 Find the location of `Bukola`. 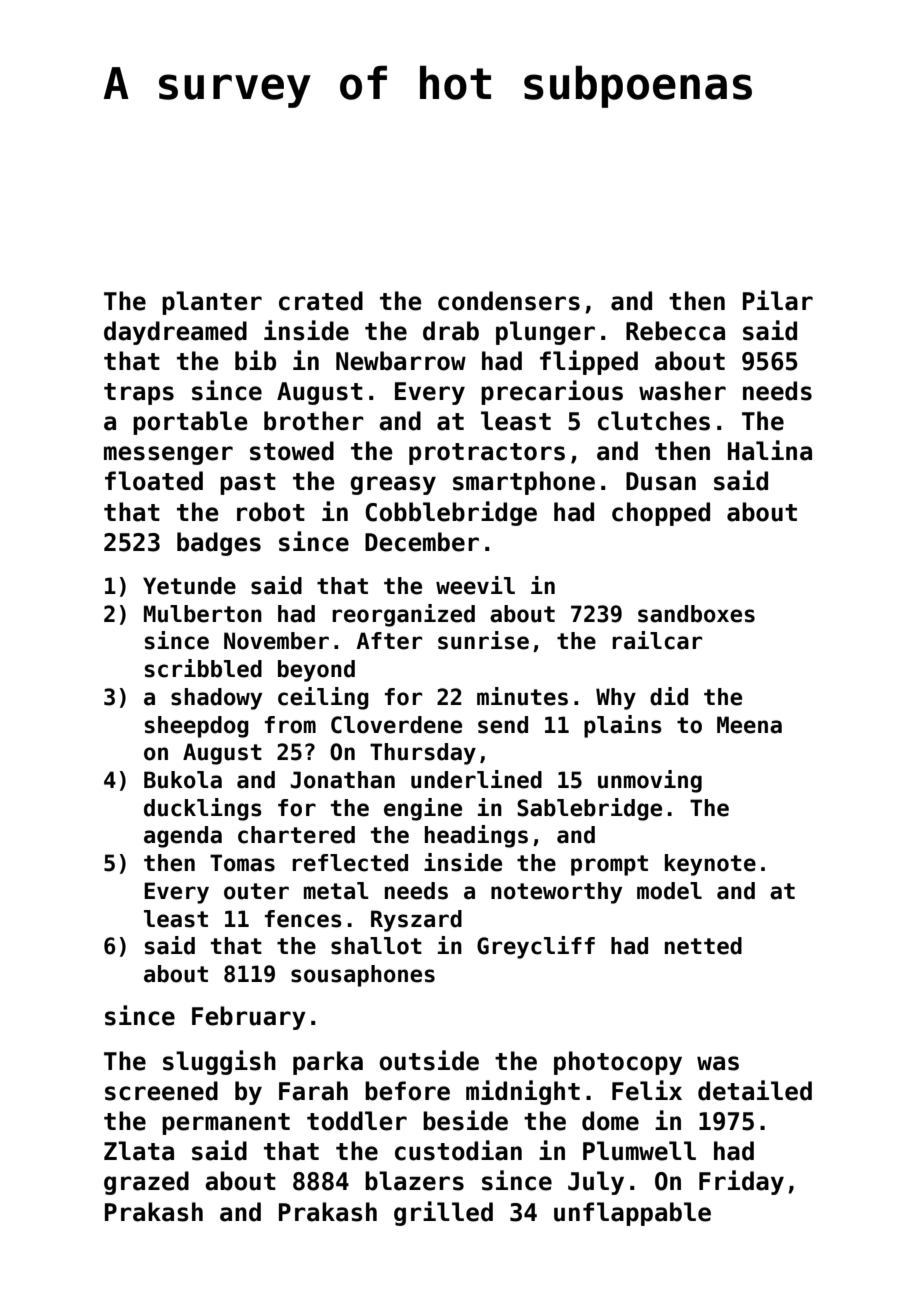

Bukola is located at coordinates (183, 780).
